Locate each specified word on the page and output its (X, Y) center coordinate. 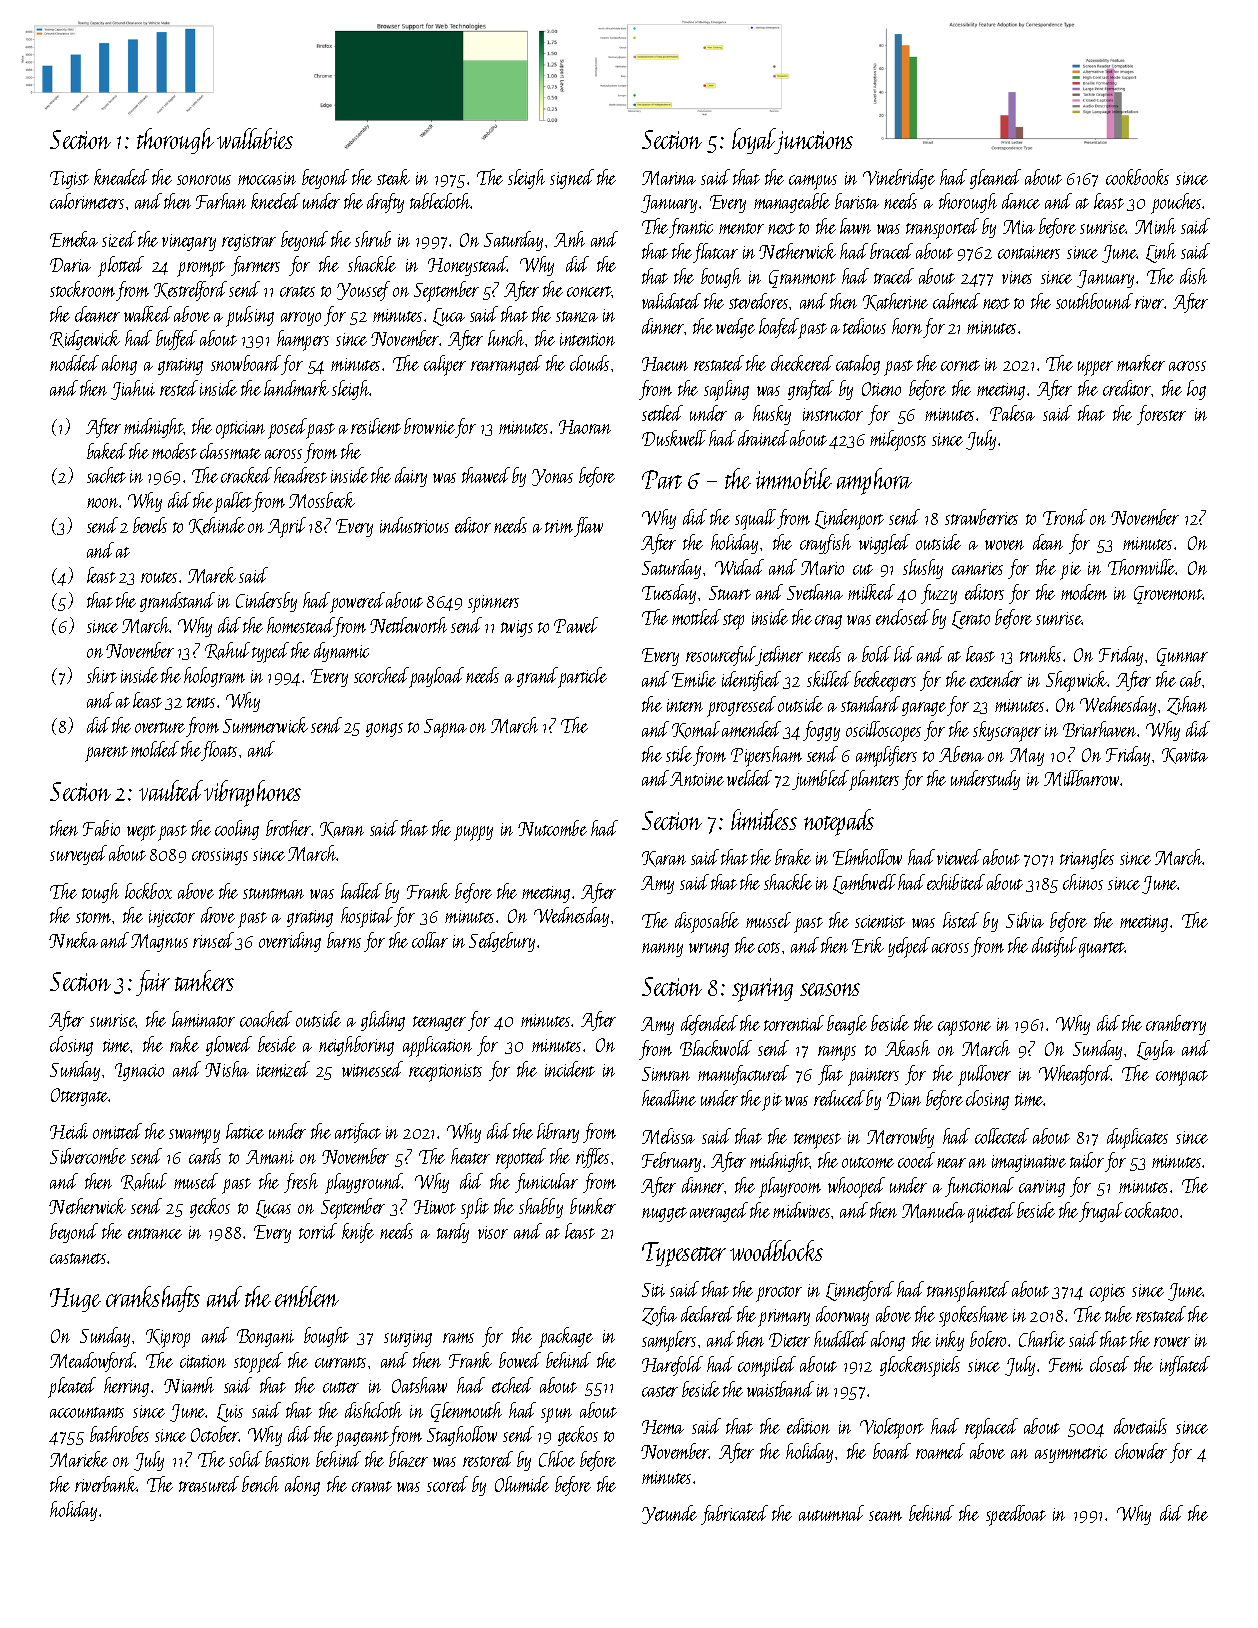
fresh (301, 1183)
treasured (209, 1484)
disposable (707, 922)
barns (344, 940)
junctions (814, 142)
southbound (1094, 301)
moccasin (267, 178)
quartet (1102, 950)
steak (393, 177)
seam (885, 1516)
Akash (907, 1048)
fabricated (734, 1515)
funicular (546, 1183)
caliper (445, 365)
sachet (106, 475)
